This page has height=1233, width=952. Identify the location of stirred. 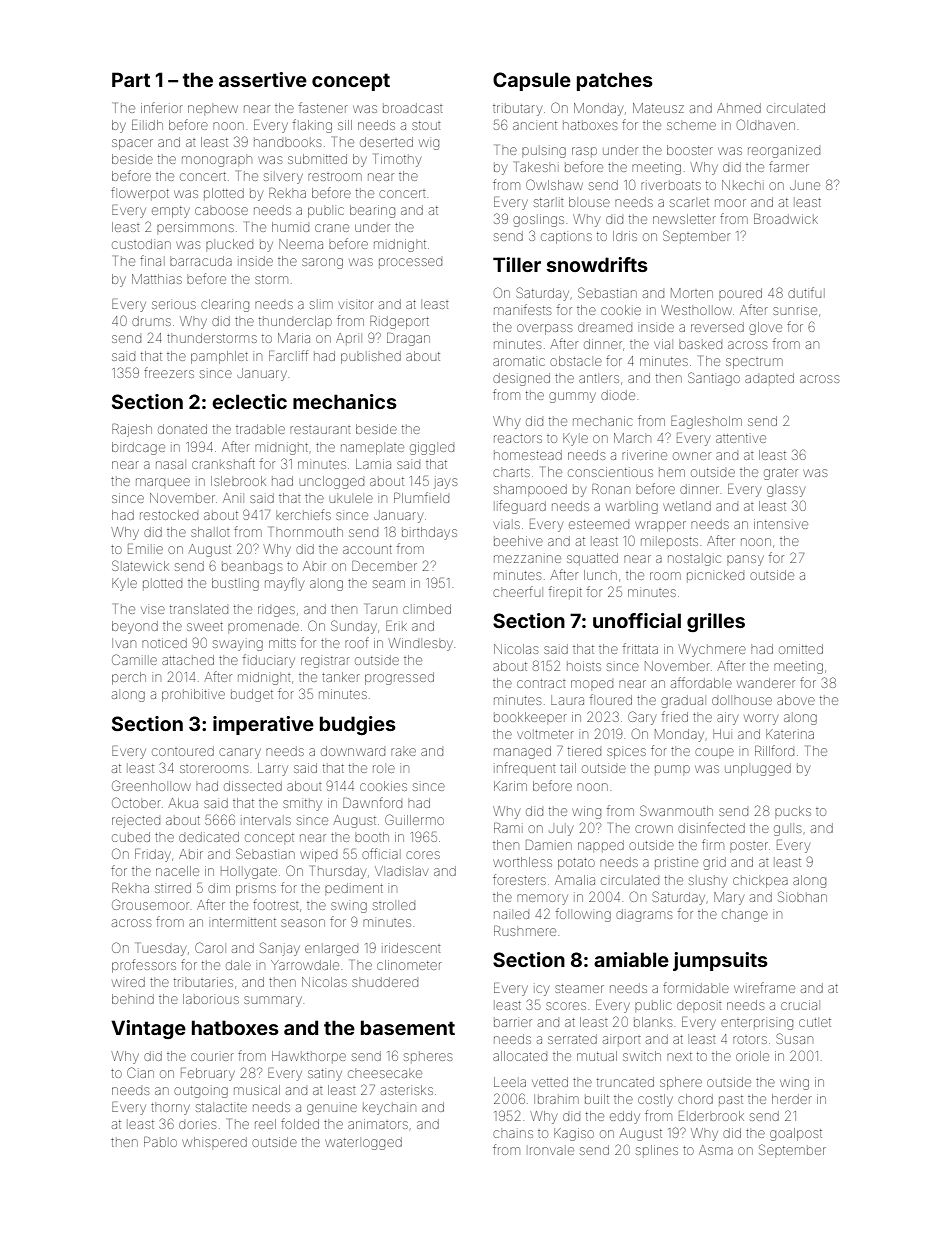
(173, 888).
